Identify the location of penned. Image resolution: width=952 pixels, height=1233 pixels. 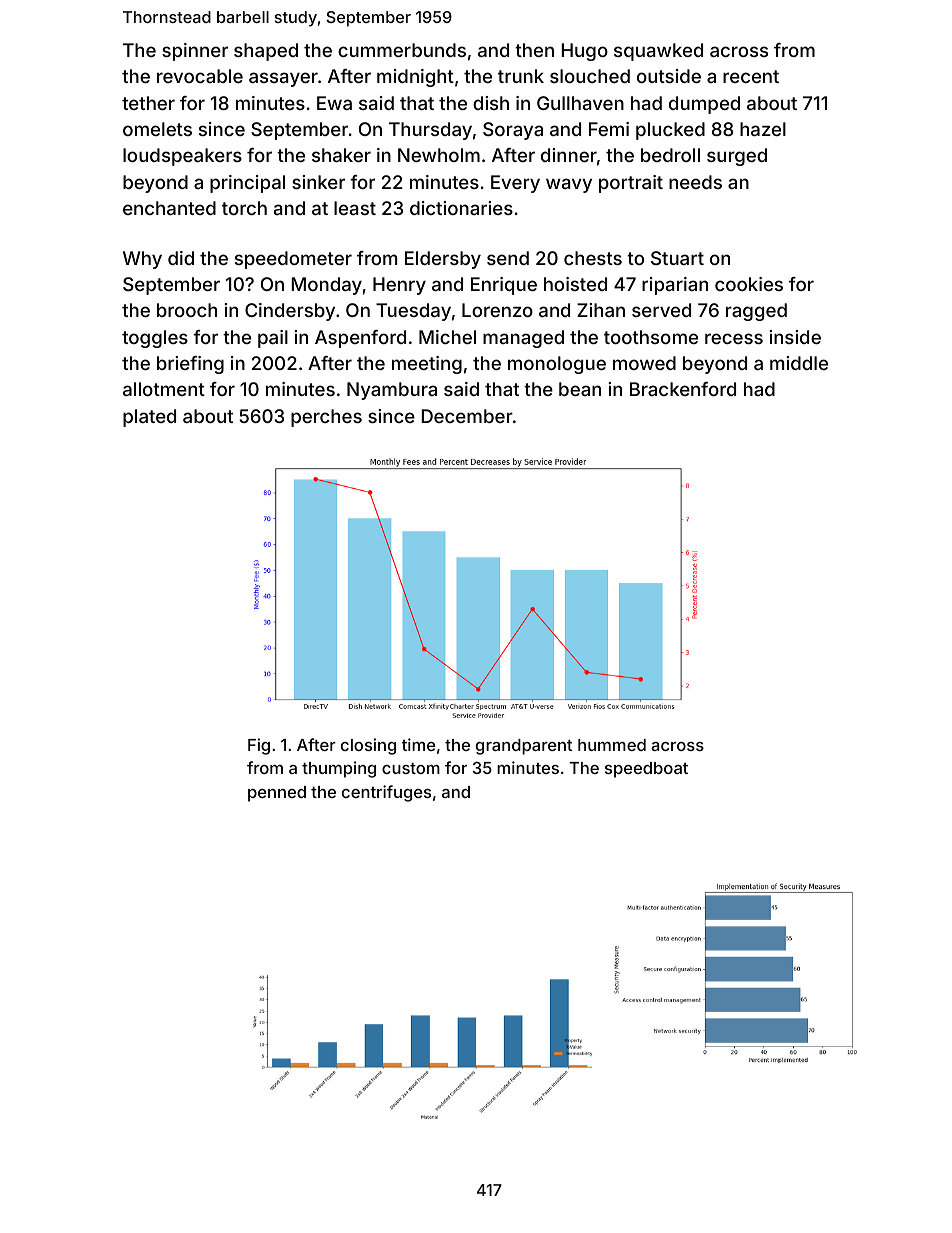
(277, 794).
